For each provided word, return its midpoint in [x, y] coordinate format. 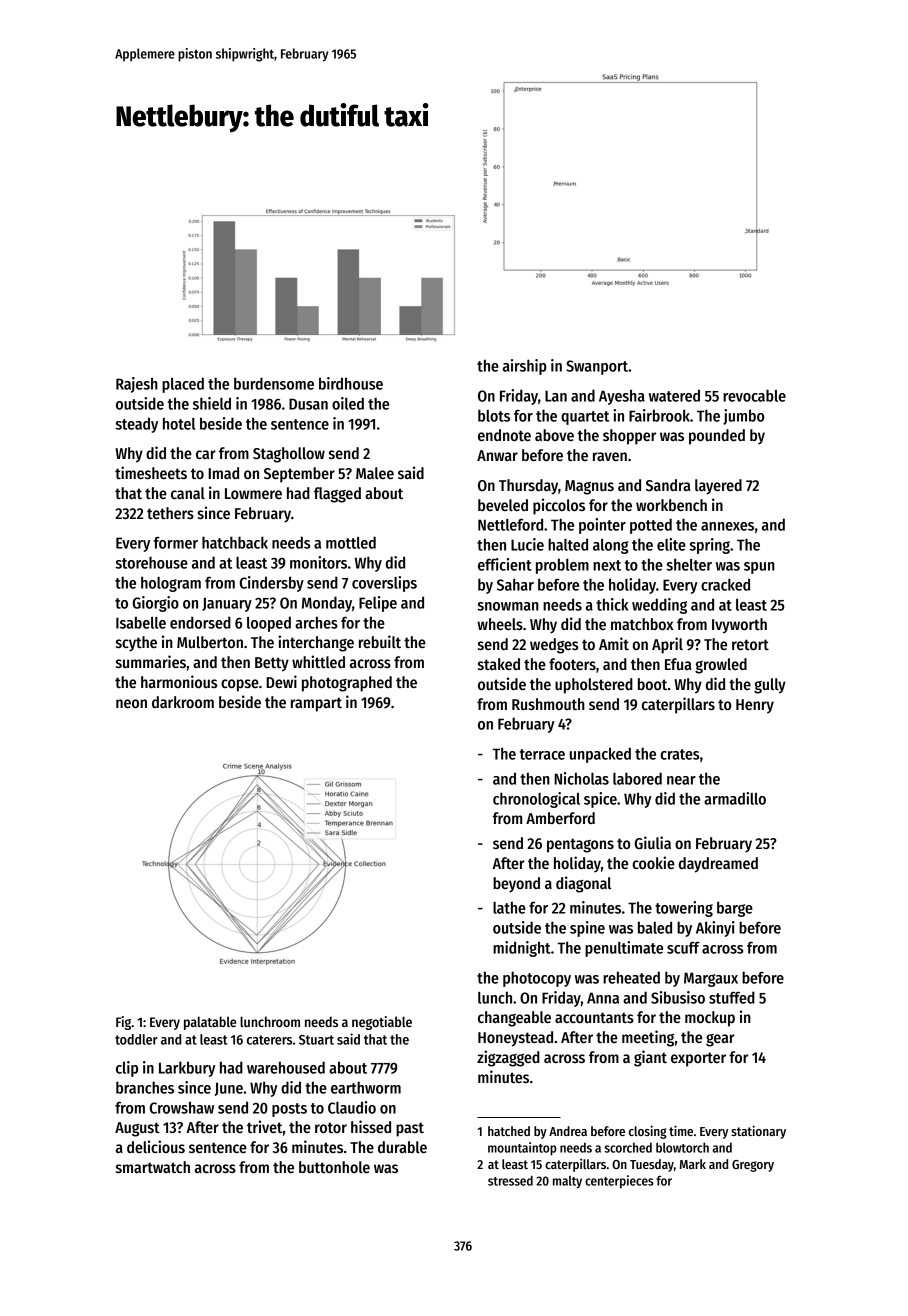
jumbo [743, 417]
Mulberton [210, 642]
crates [680, 754]
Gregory [753, 1166]
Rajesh [137, 385]
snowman [508, 606]
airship [525, 367]
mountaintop [522, 1149]
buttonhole [334, 1167]
